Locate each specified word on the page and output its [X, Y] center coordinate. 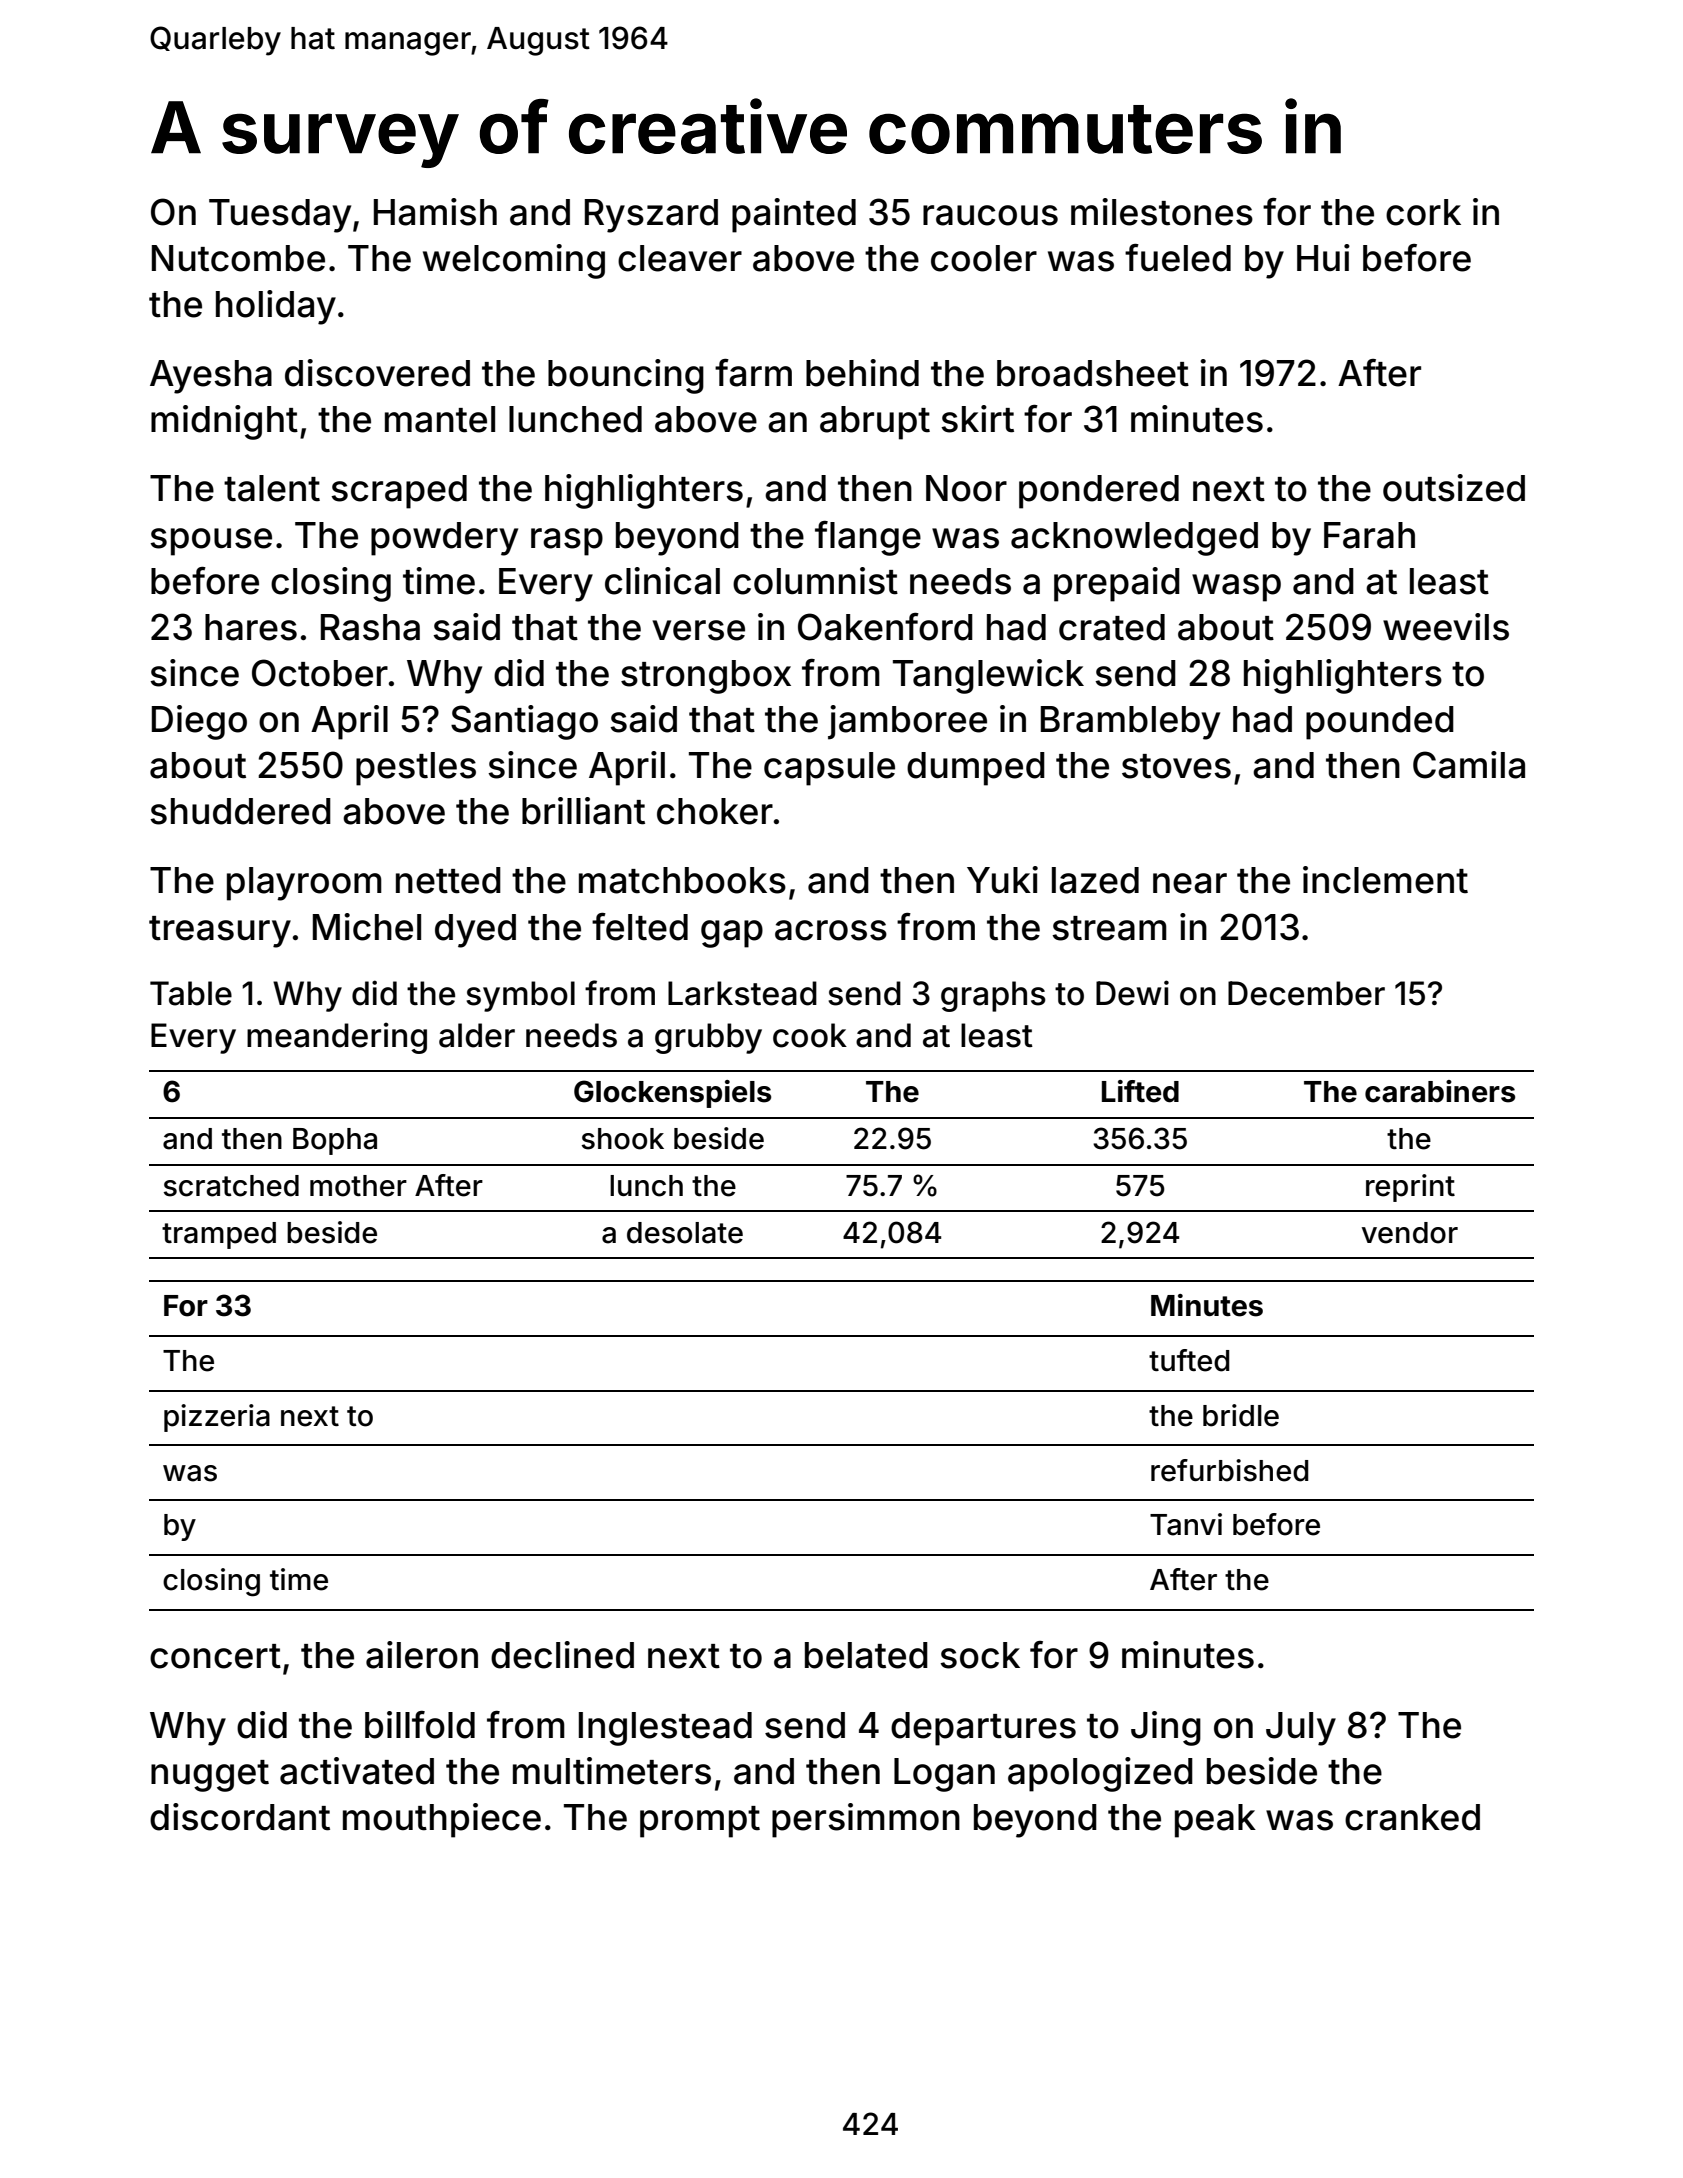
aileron [422, 1655]
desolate [685, 1233]
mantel [440, 419]
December [1306, 993]
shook [623, 1139]
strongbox [706, 677]
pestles [416, 769]
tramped [219, 1235]
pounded [1380, 723]
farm [753, 373]
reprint [1410, 1188]
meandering [337, 1038]
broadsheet [1093, 373]
